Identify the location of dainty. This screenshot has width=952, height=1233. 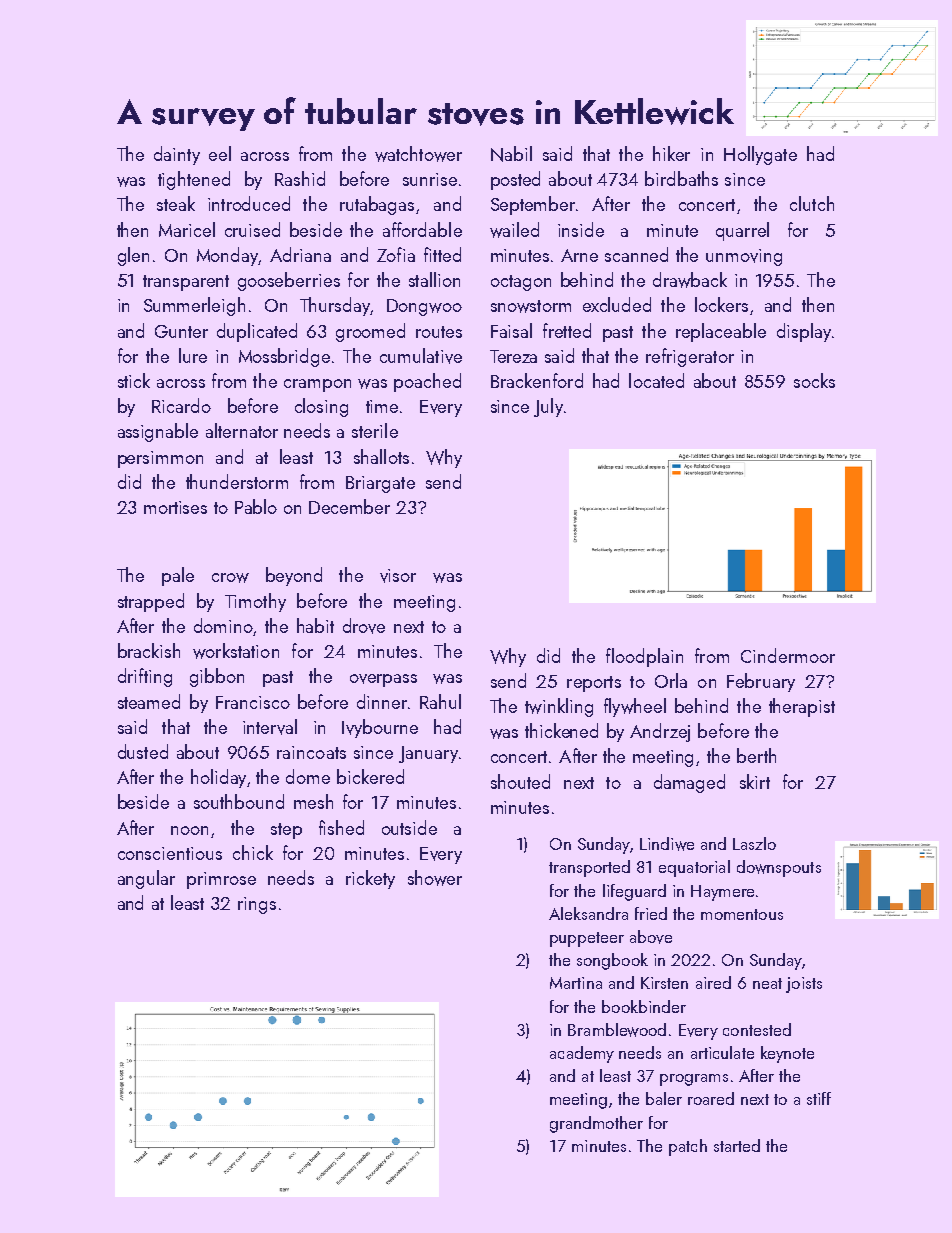
(177, 155).
